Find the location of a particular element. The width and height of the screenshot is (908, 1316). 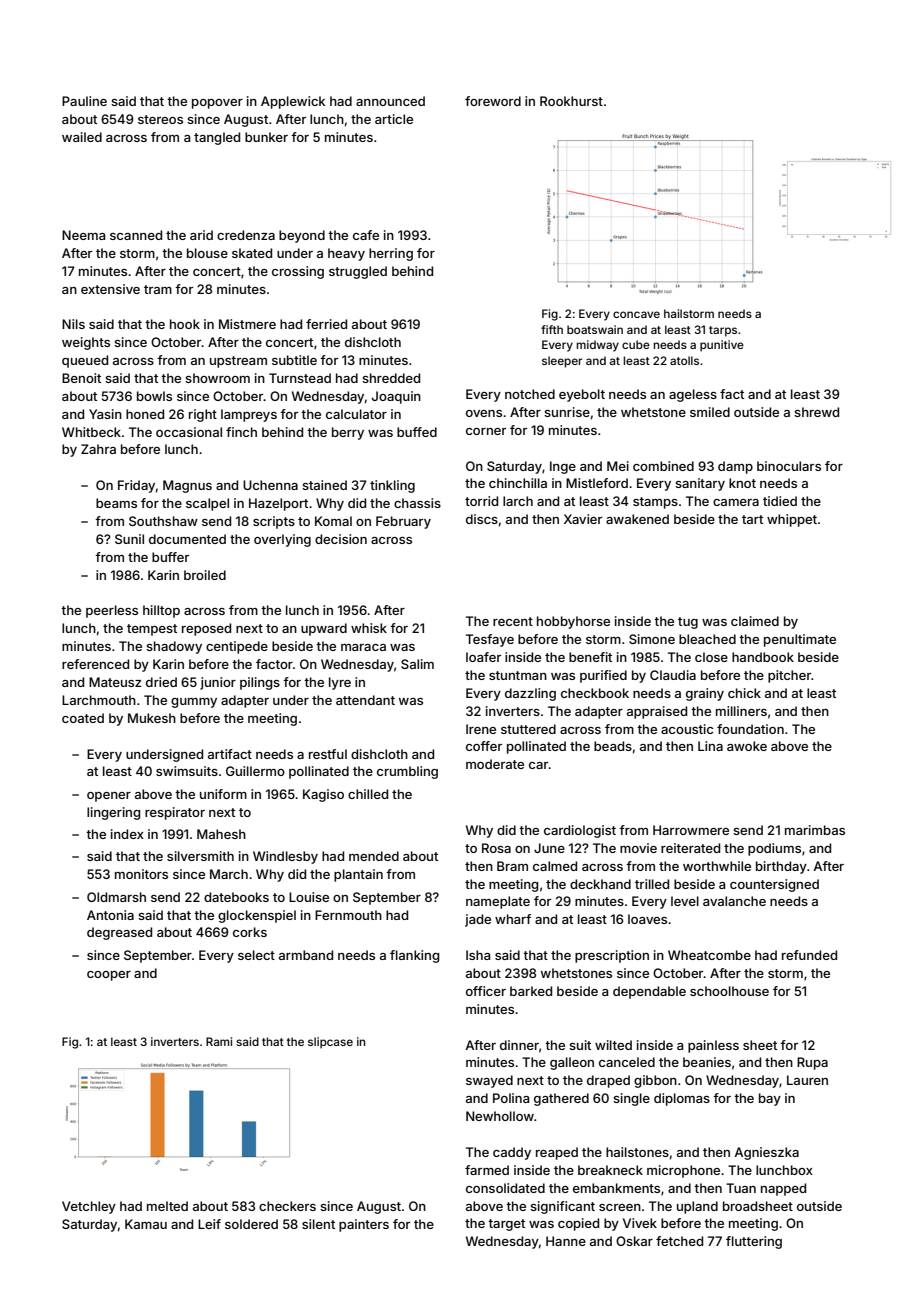

herring is located at coordinates (391, 254).
